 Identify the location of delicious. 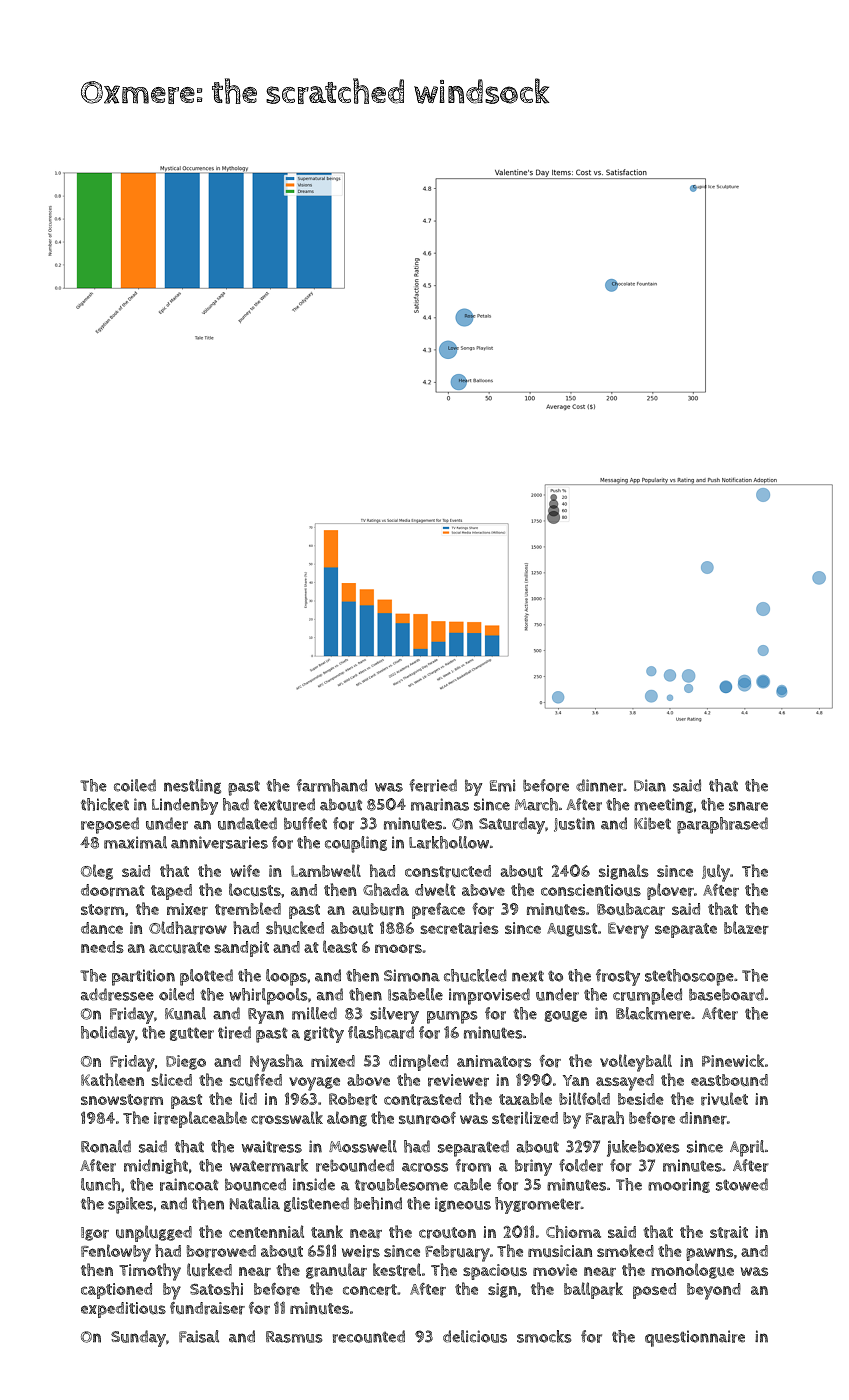
(475, 1336).
